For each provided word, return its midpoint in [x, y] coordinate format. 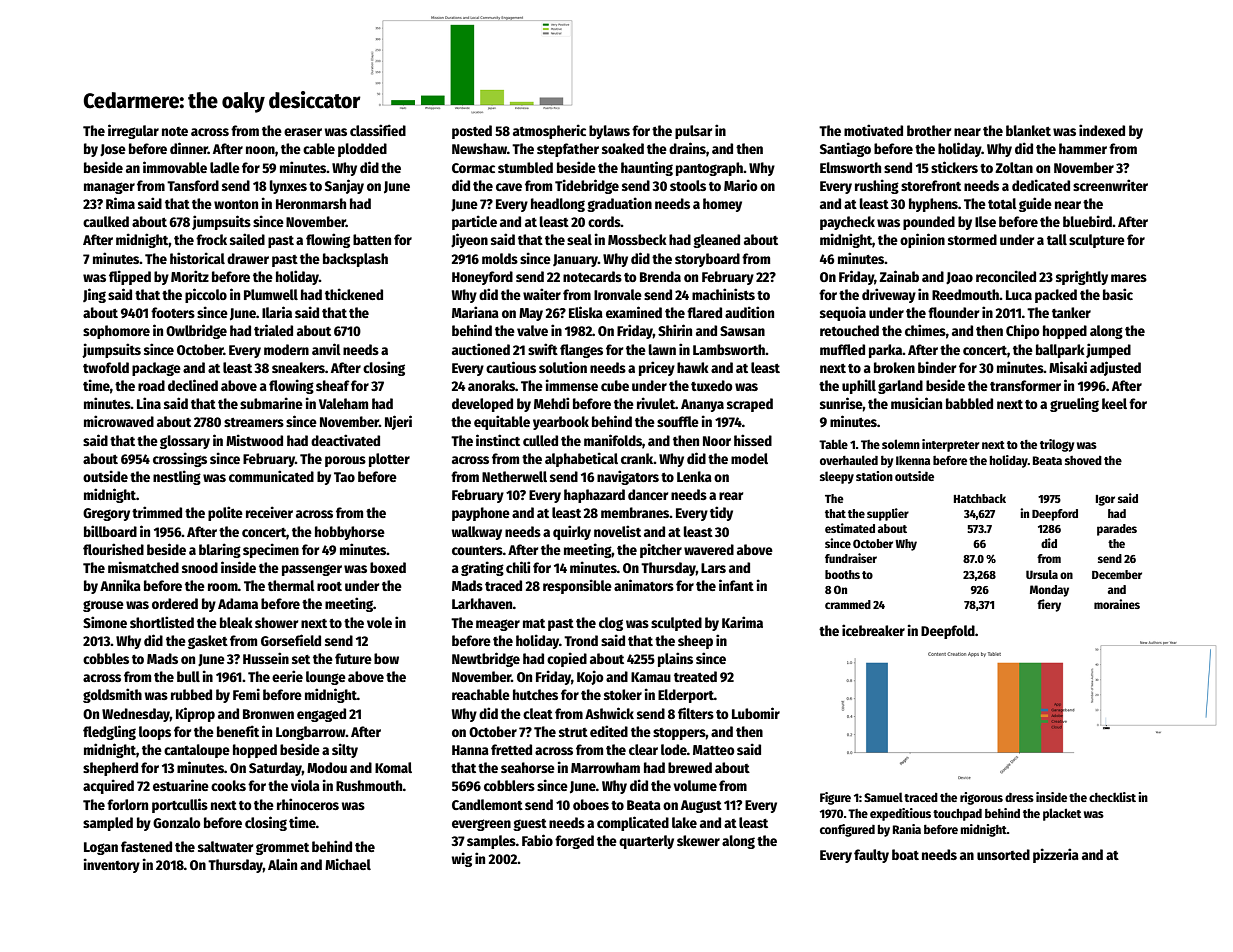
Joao [959, 278]
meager [498, 625]
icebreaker [873, 630]
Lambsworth [729, 349]
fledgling [109, 732]
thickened [354, 294]
